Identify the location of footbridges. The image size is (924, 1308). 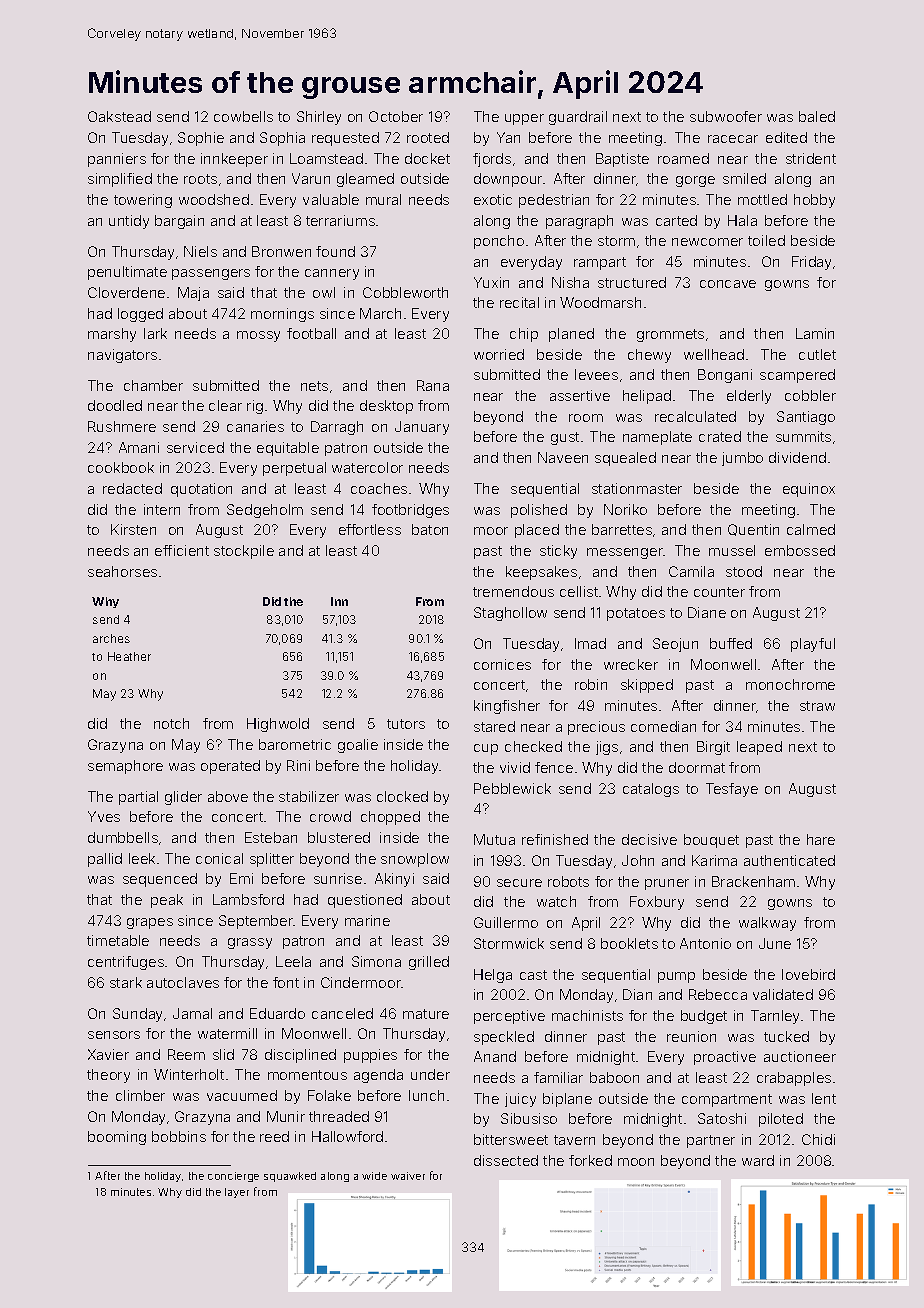
(410, 511).
